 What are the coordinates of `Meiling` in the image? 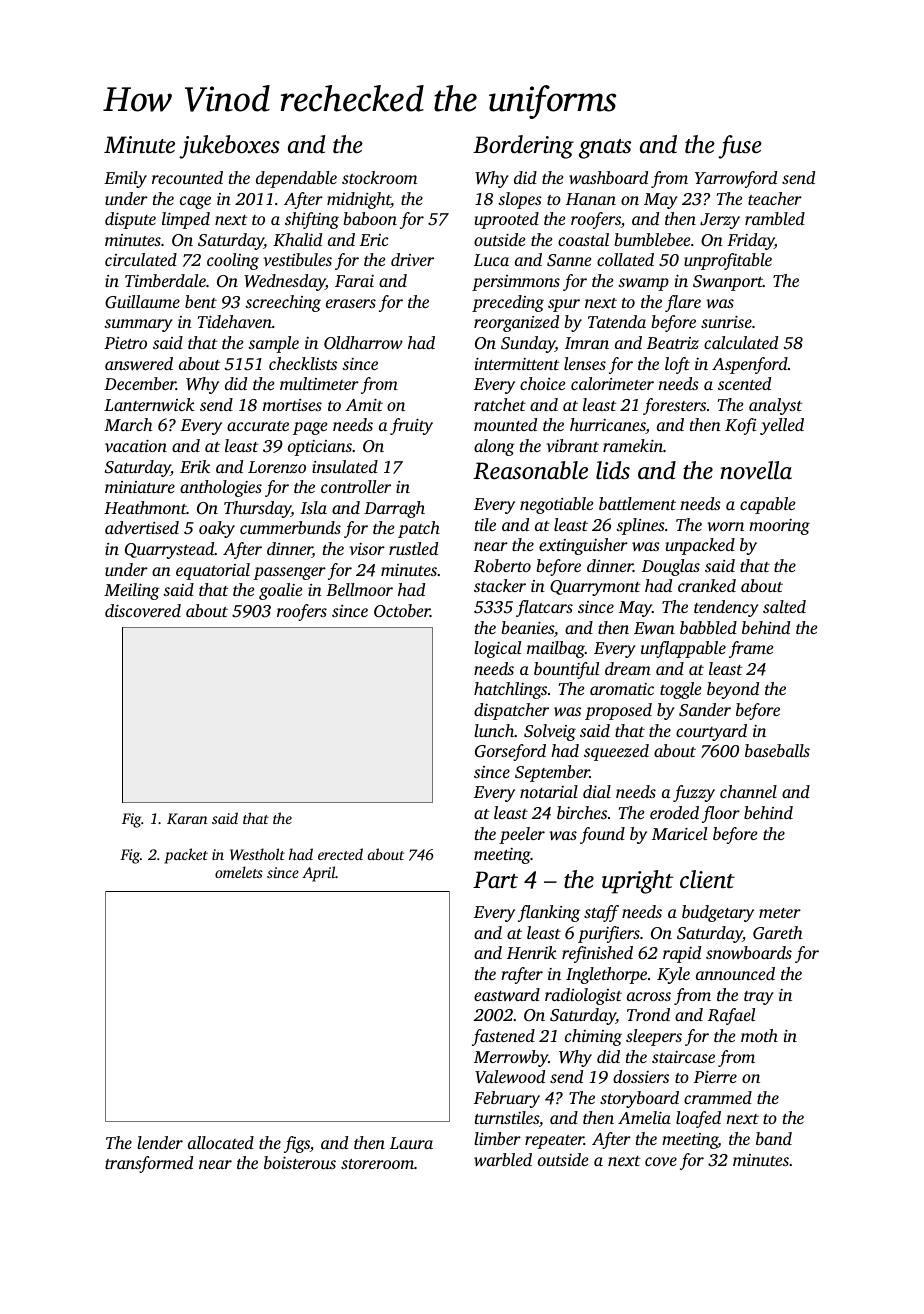 It's located at (132, 591).
